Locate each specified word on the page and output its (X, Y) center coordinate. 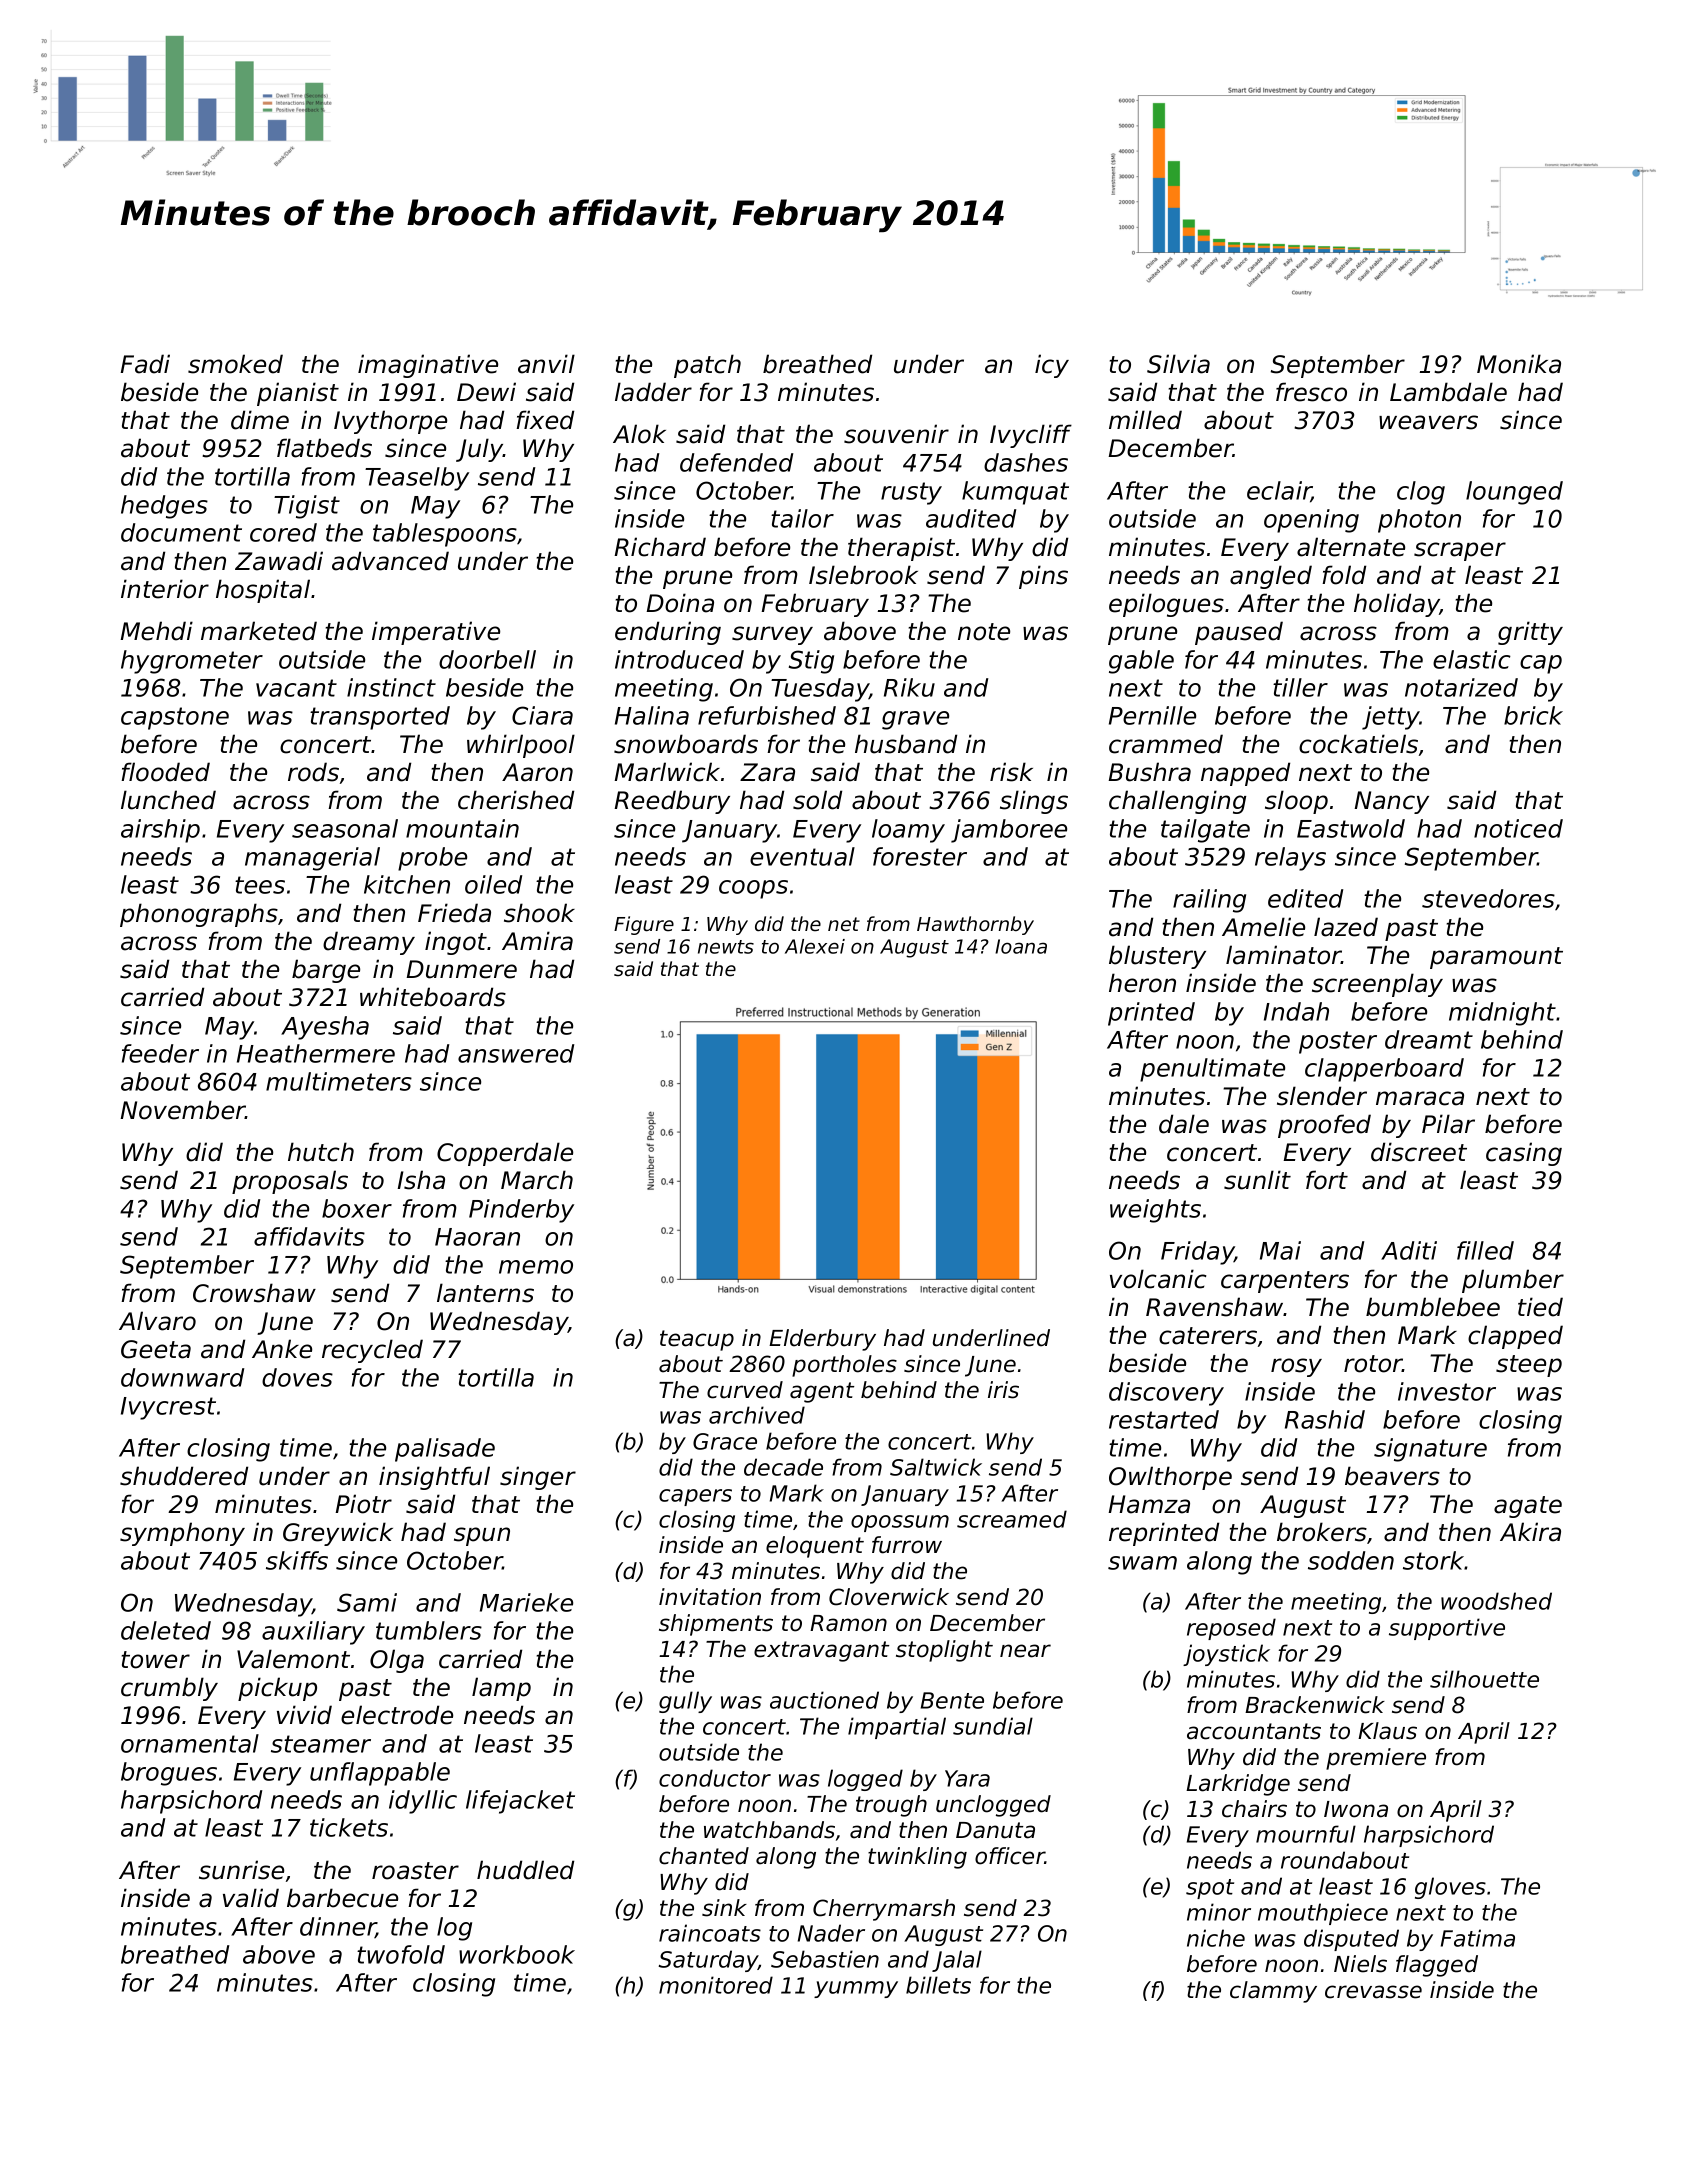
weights (1155, 1211)
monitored (716, 1985)
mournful (1306, 1834)
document (181, 532)
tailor (802, 518)
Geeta (156, 1349)
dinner (338, 1927)
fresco (1311, 392)
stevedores (1488, 898)
